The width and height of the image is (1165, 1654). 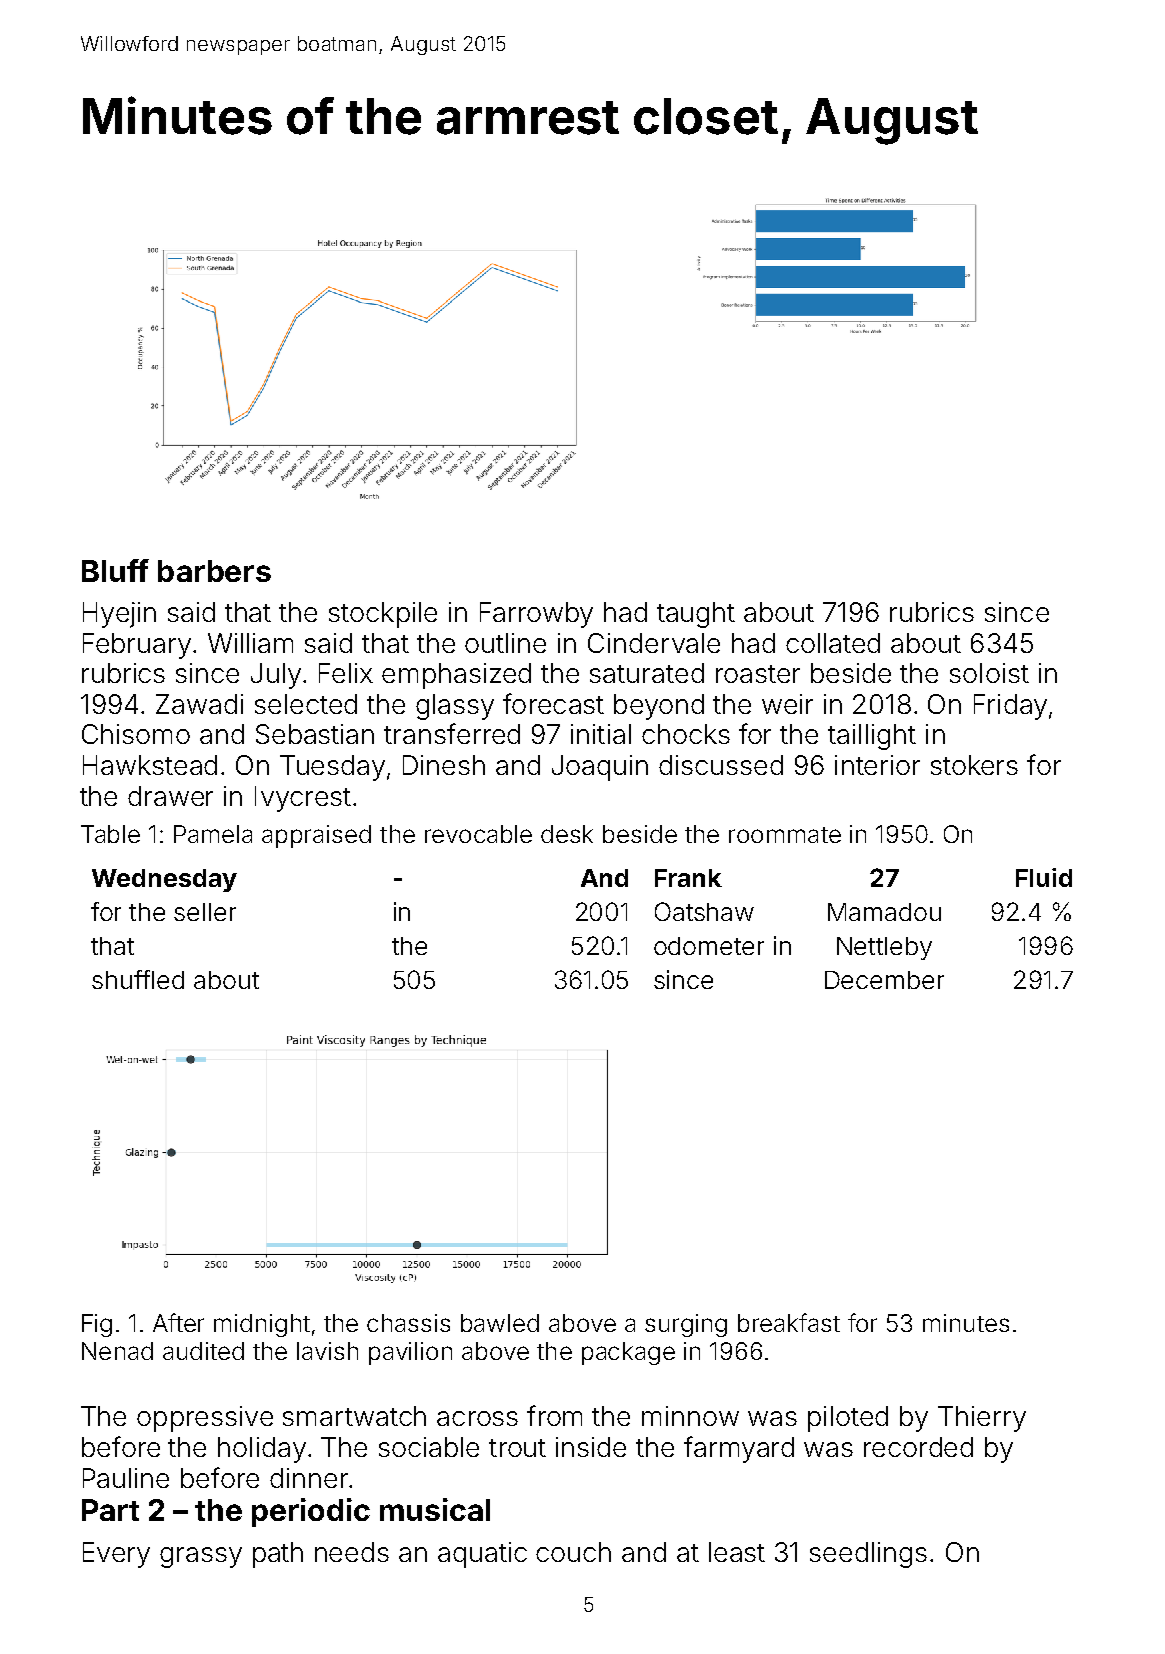 What do you see at coordinates (383, 615) in the image?
I see `stockpile` at bounding box center [383, 615].
